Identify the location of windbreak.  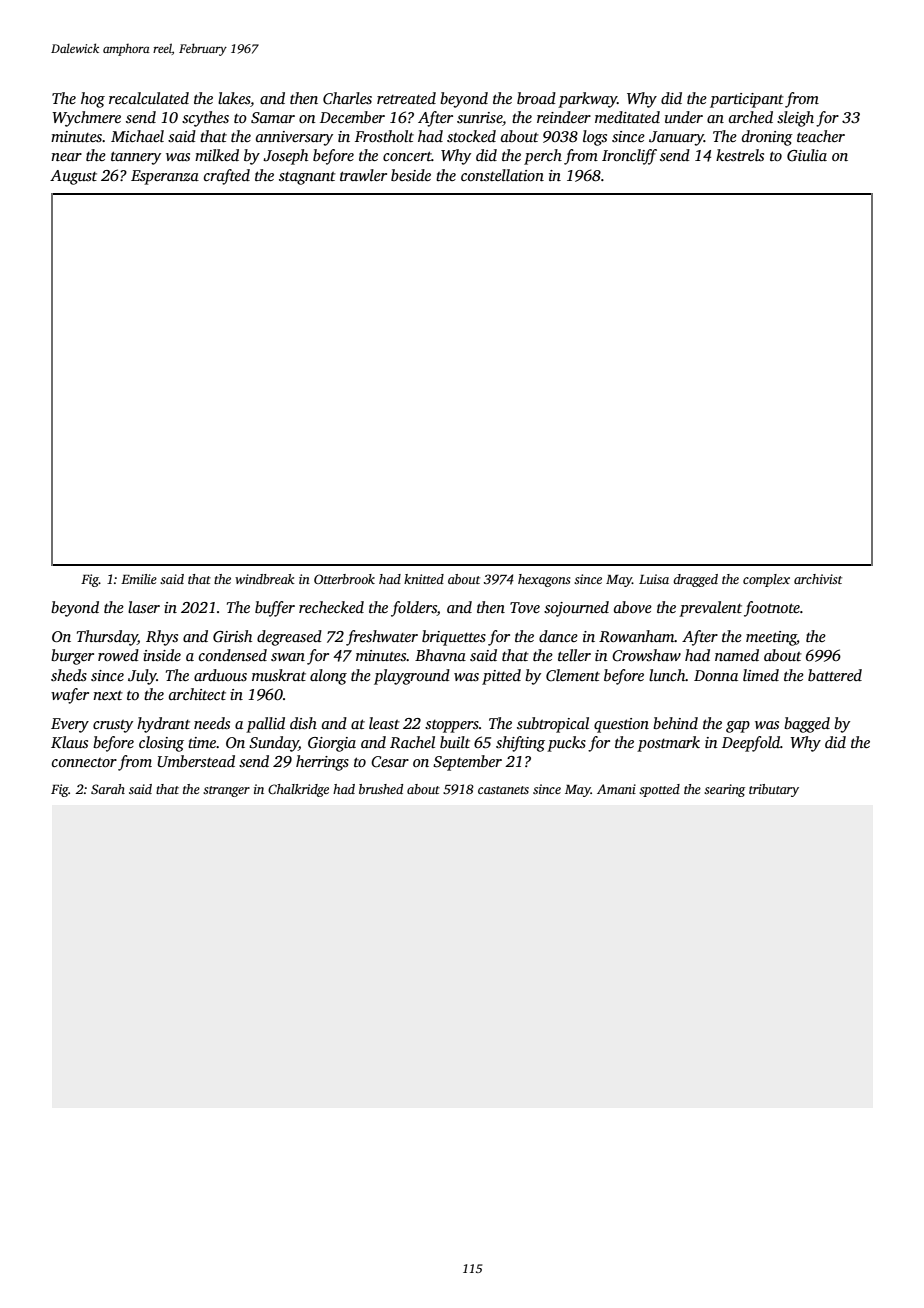
(265, 579).
